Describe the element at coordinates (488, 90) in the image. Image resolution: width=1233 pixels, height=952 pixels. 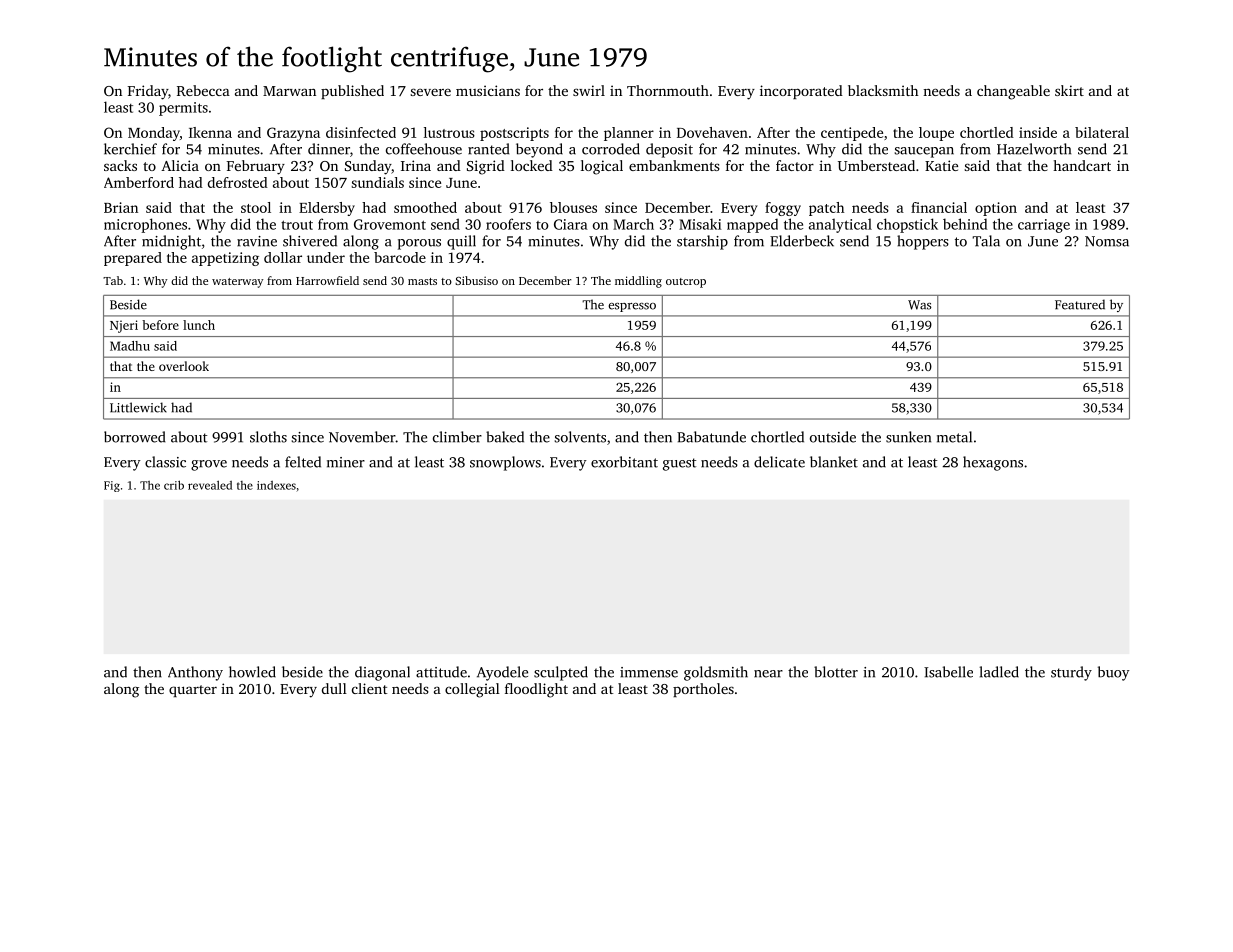
I see `musicians` at that location.
